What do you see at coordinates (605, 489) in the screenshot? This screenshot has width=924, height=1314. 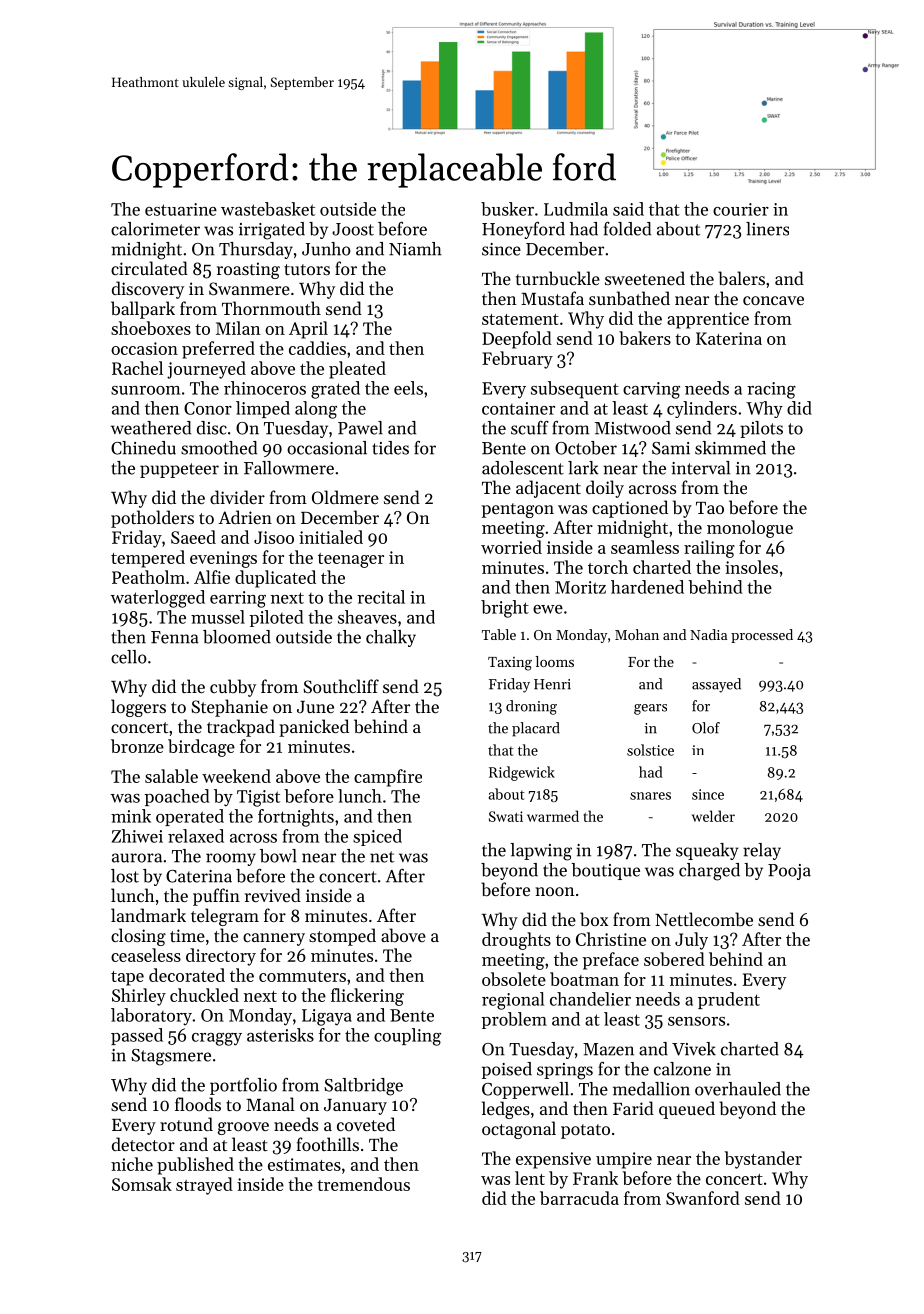 I see `doily` at bounding box center [605, 489].
